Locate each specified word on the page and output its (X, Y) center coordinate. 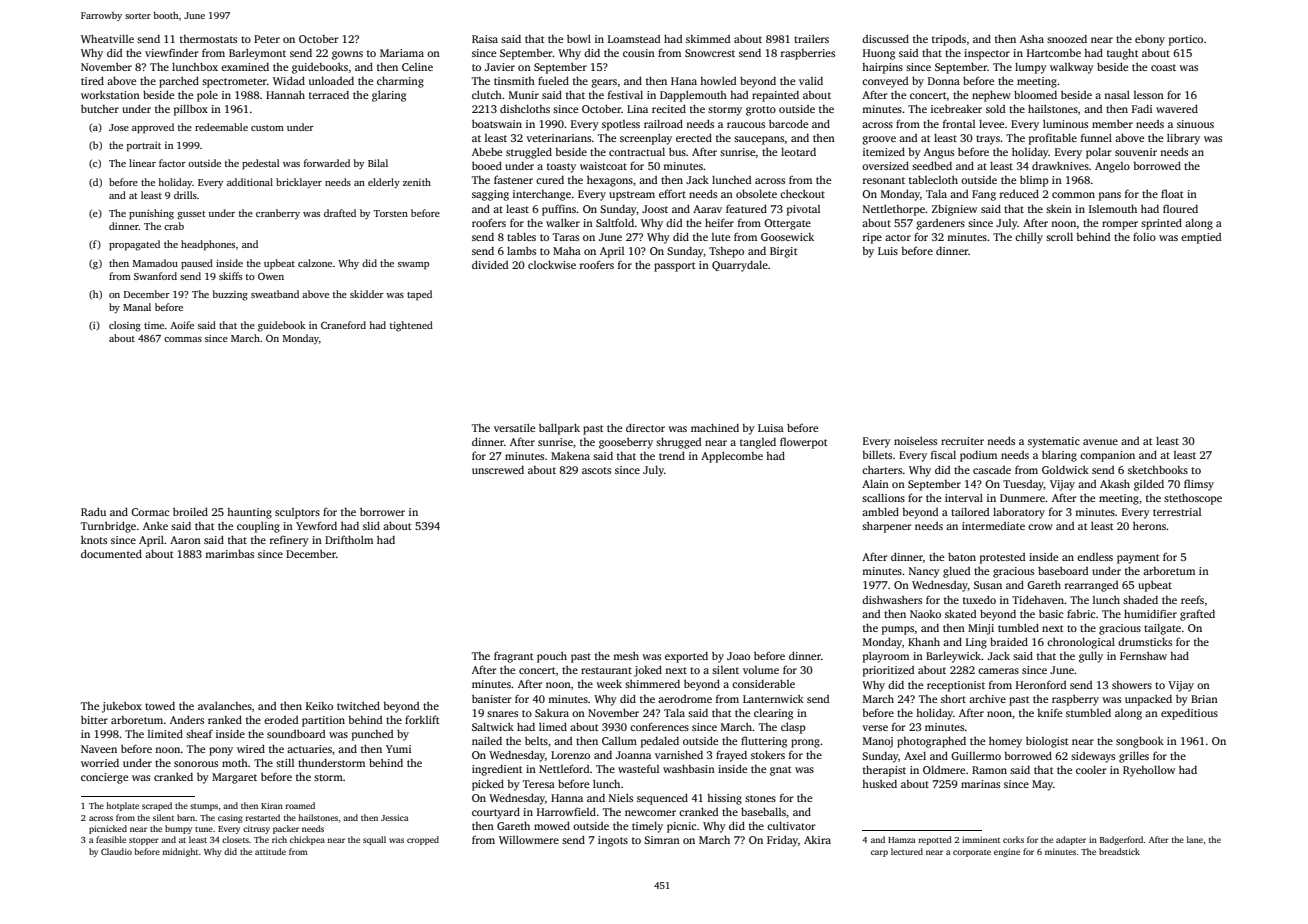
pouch (552, 657)
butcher (100, 109)
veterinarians (558, 138)
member (1112, 124)
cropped (423, 840)
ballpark (559, 429)
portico (1186, 40)
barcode (788, 123)
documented (111, 553)
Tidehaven (1038, 599)
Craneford (343, 325)
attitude (270, 851)
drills (185, 195)
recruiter (962, 441)
